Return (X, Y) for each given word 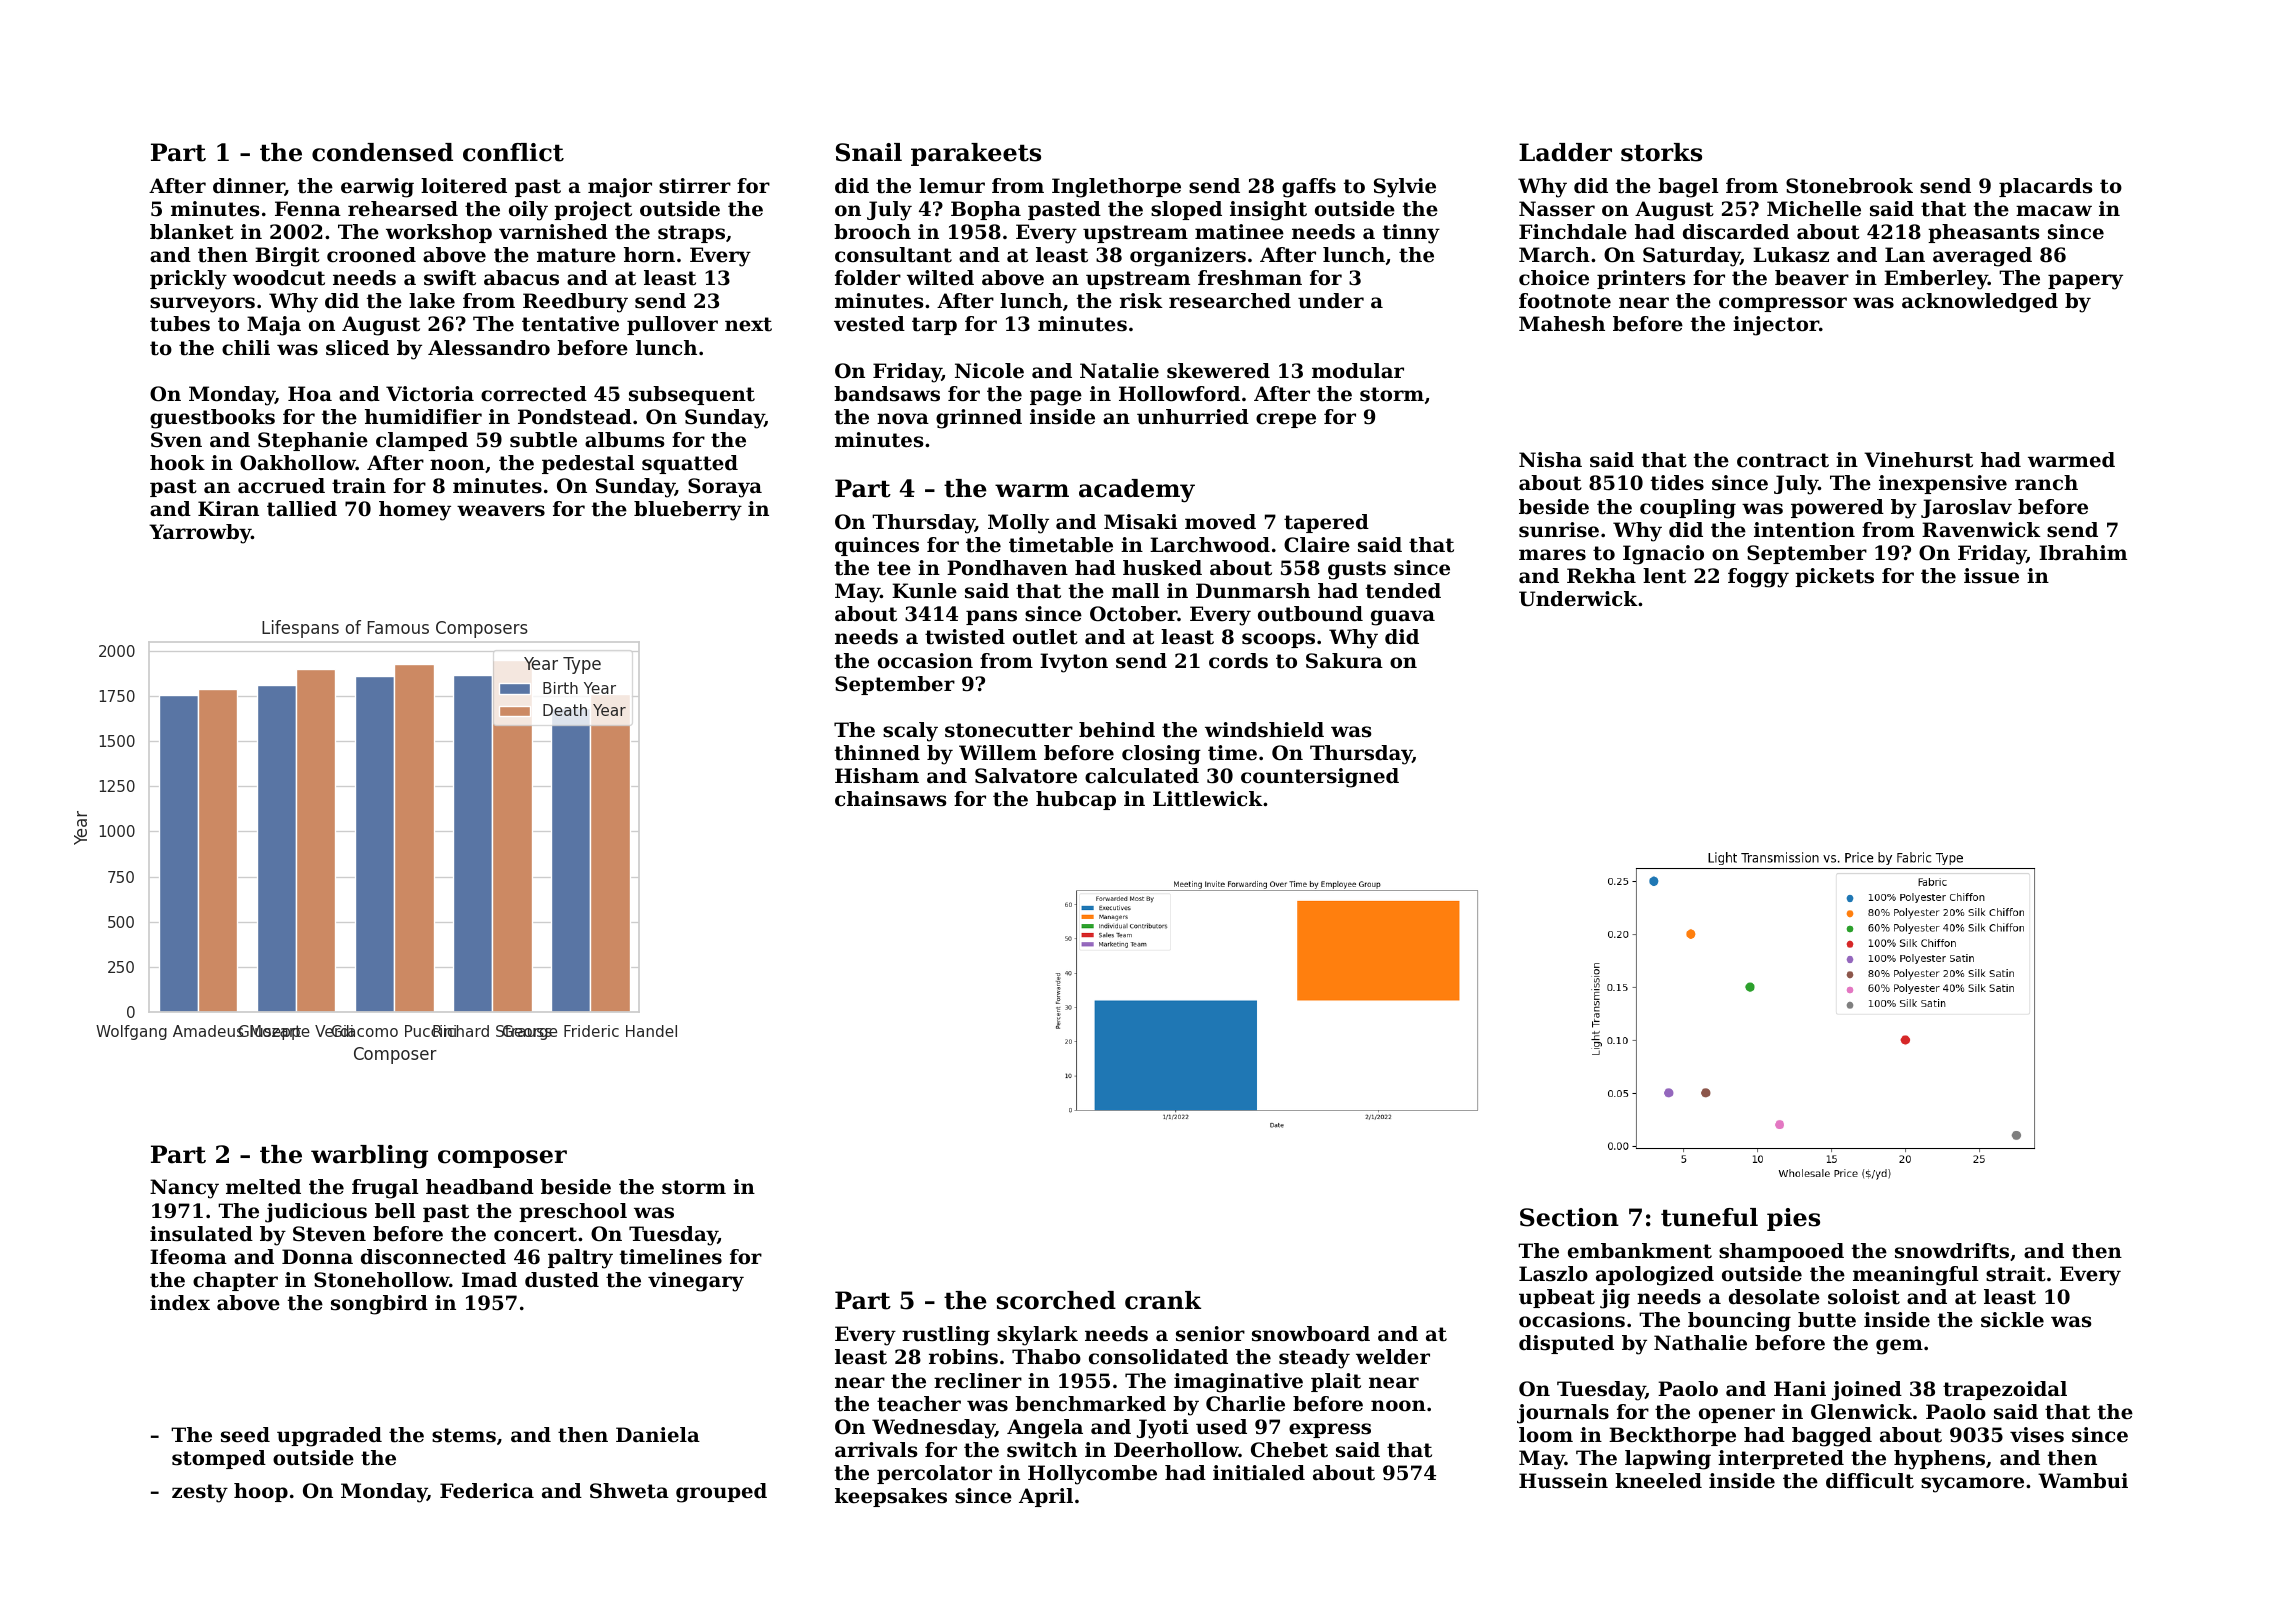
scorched (1056, 1300)
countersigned (1320, 778)
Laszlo (1553, 1274)
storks (1661, 152)
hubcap (1076, 800)
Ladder (1565, 152)
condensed (382, 152)
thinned (877, 753)
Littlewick (1208, 799)
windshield (1264, 730)
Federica (487, 1491)
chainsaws (890, 799)
